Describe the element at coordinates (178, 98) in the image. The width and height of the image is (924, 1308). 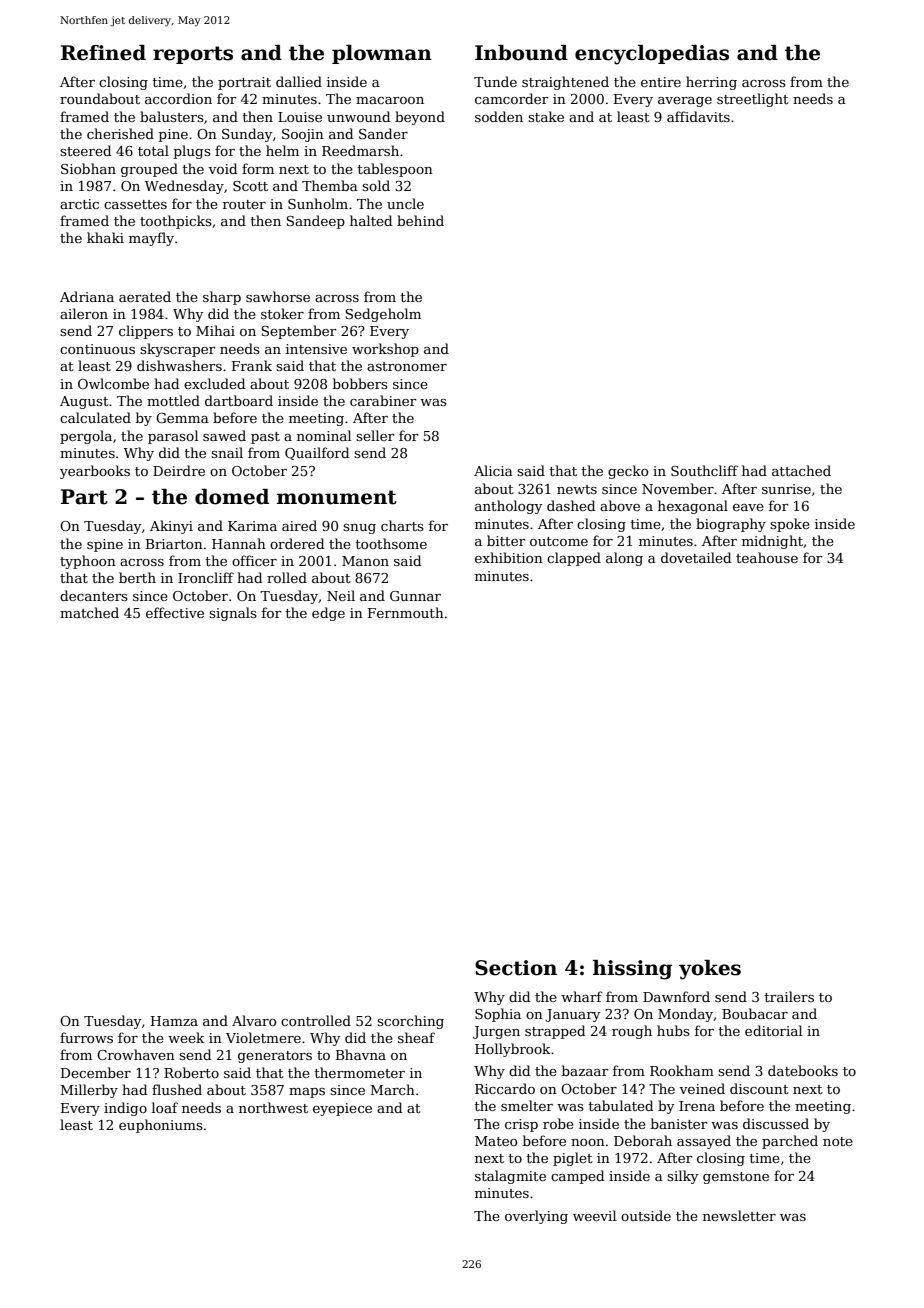
I see `accordion` at that location.
